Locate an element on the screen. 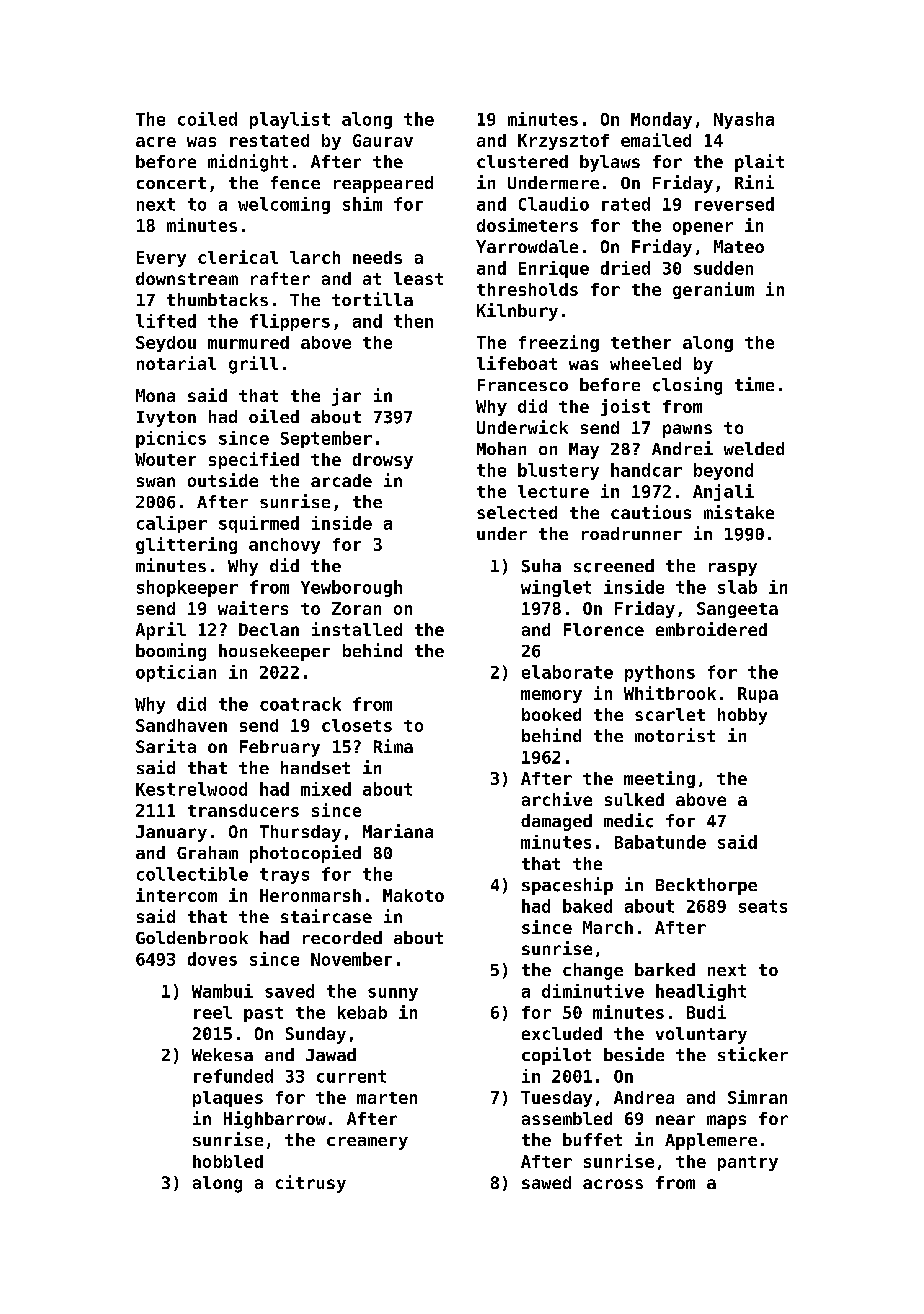  Every is located at coordinates (161, 259).
